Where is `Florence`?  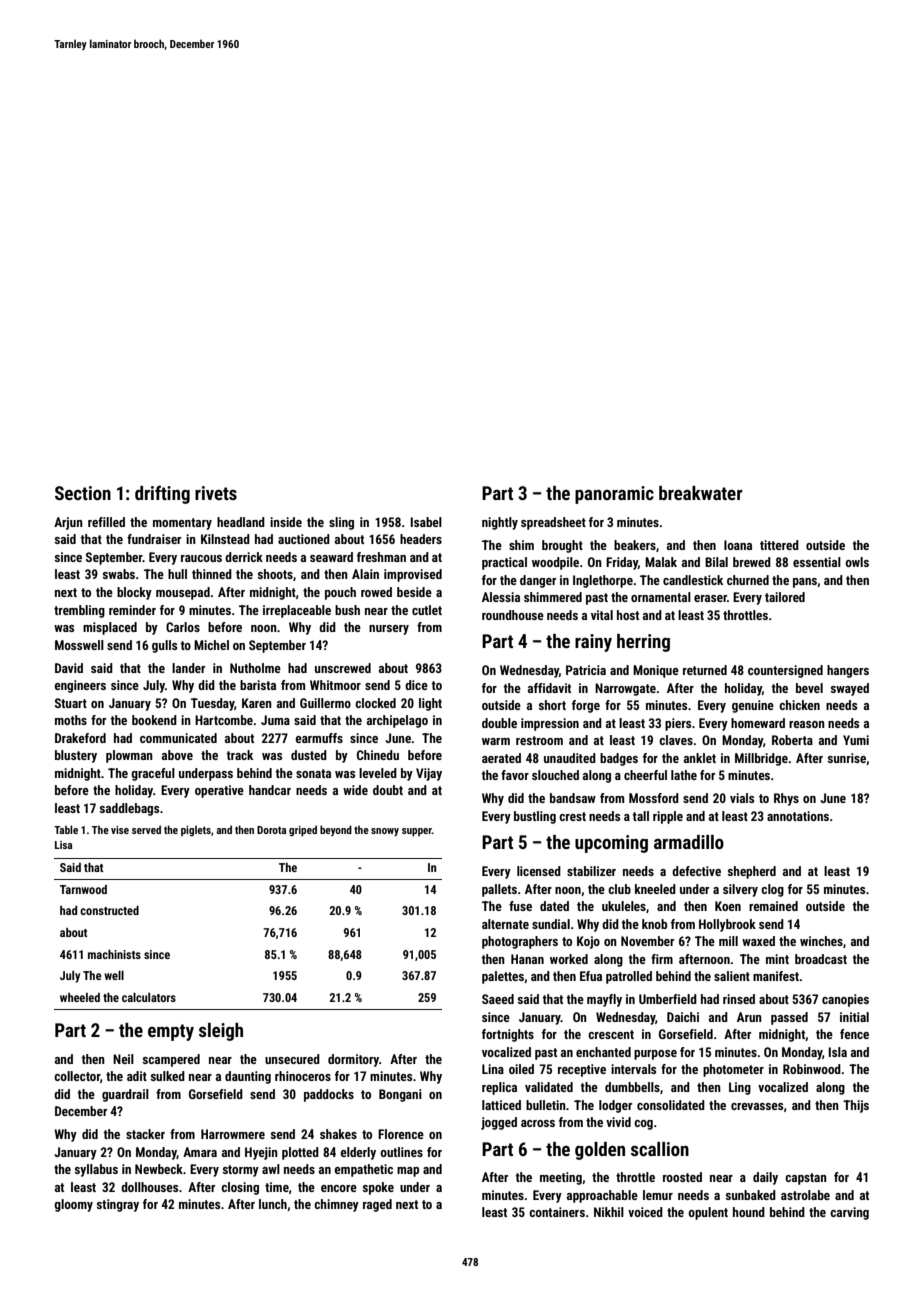 Florence is located at coordinates (401, 1134).
